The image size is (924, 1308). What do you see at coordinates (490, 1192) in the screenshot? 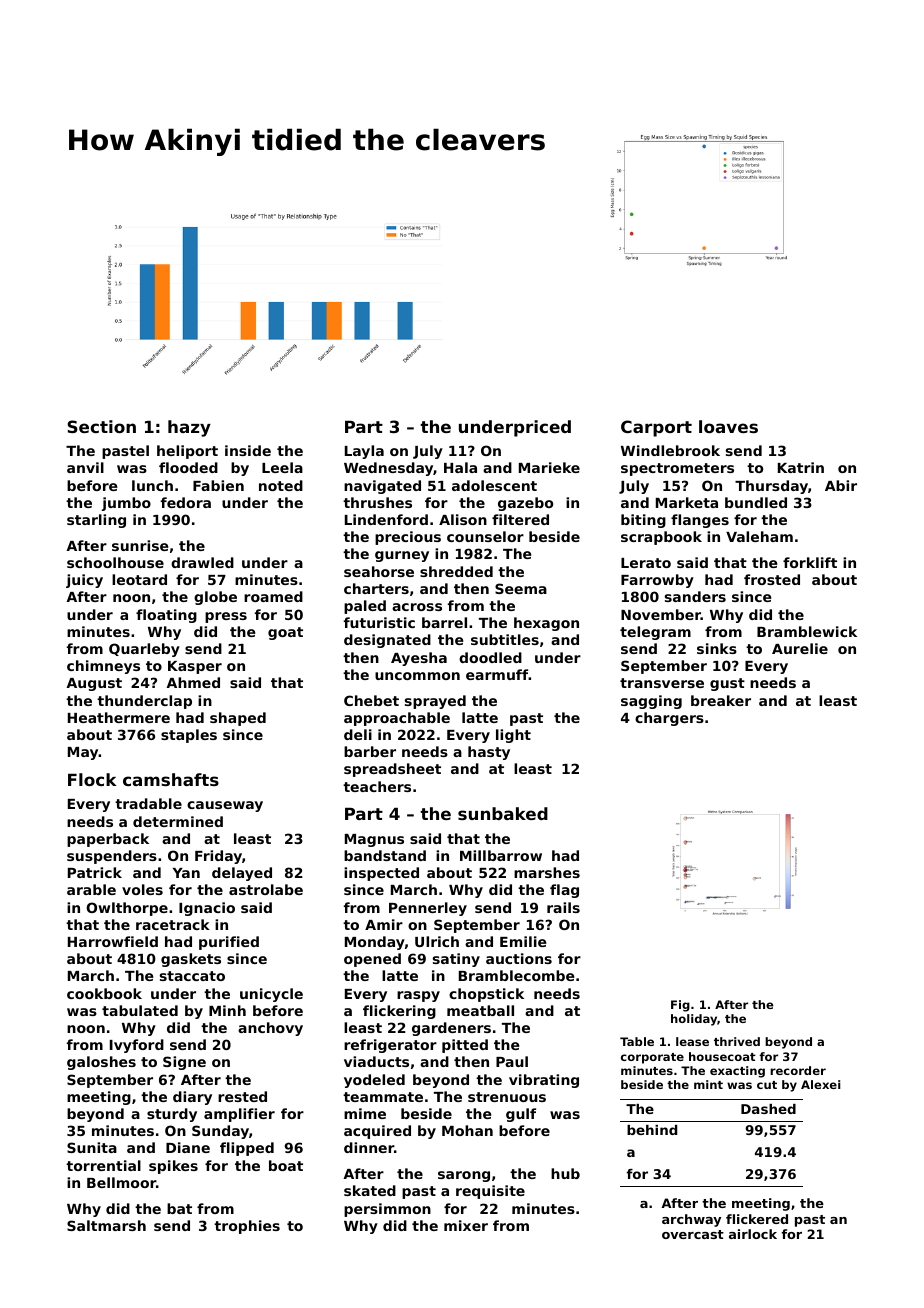
I see `requisite` at bounding box center [490, 1192].
